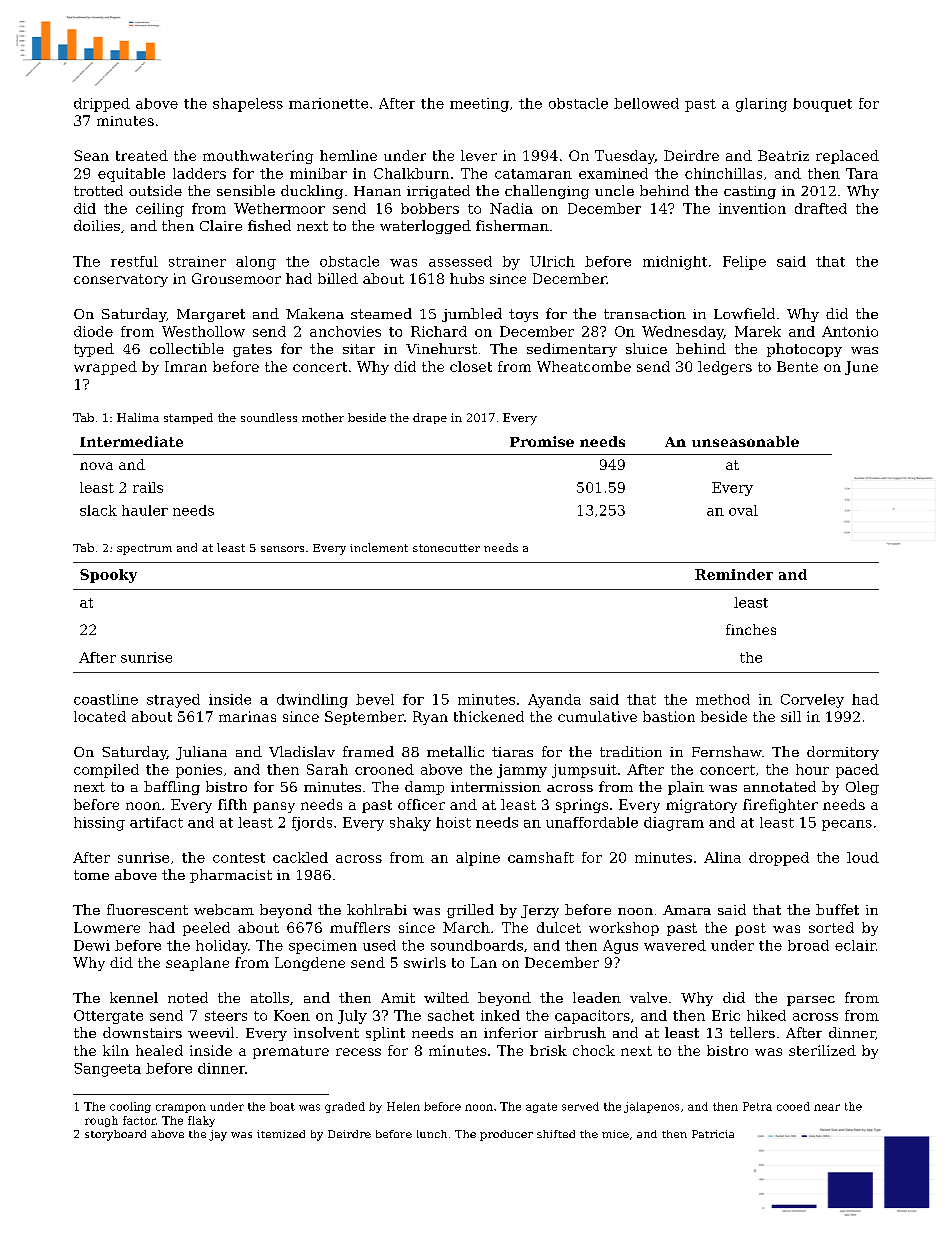 This document has width=952, height=1233. Describe the element at coordinates (584, 771) in the document. I see `jumpsuit` at that location.
